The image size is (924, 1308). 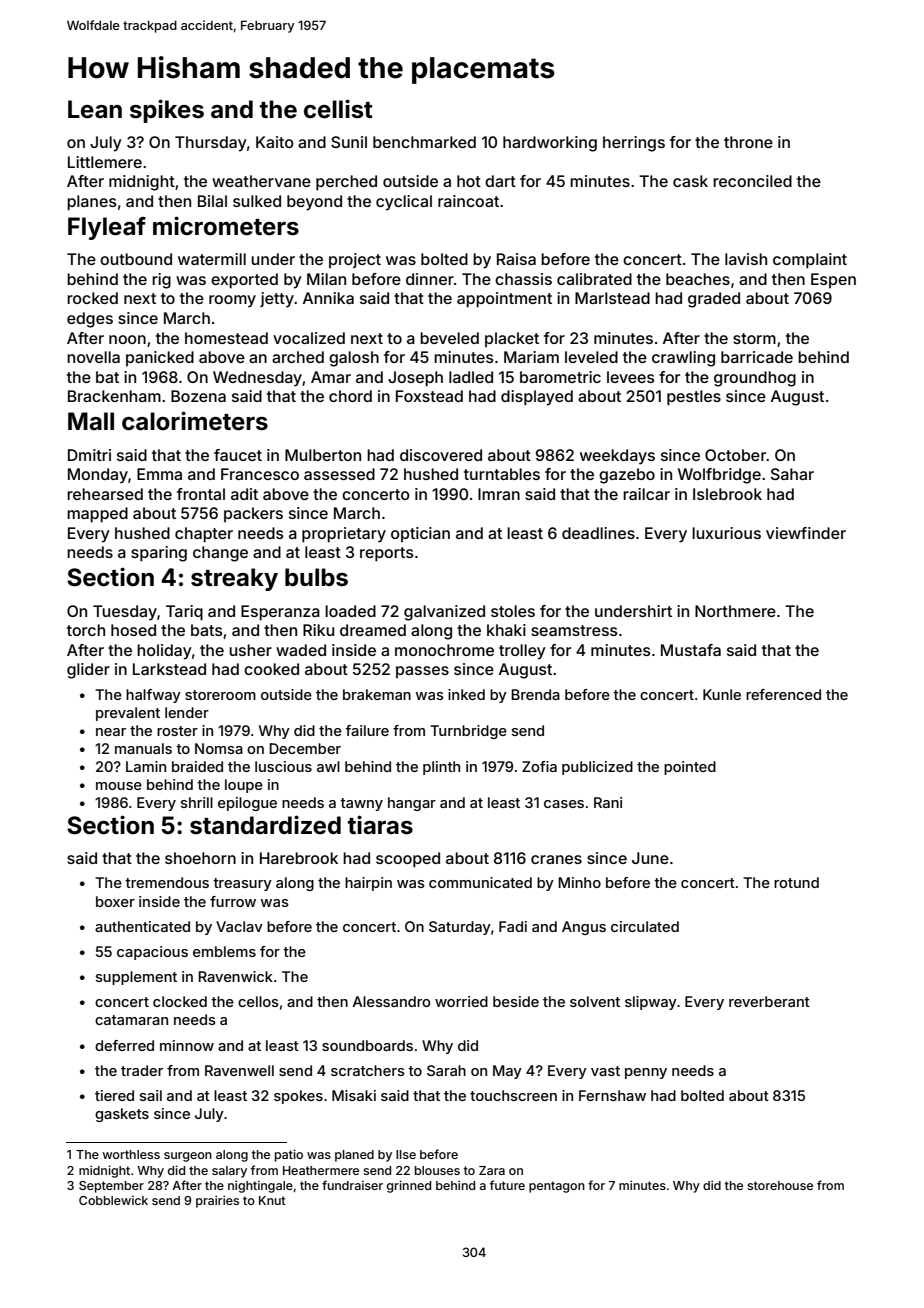 I want to click on Ravenwell, so click(x=239, y=1070).
